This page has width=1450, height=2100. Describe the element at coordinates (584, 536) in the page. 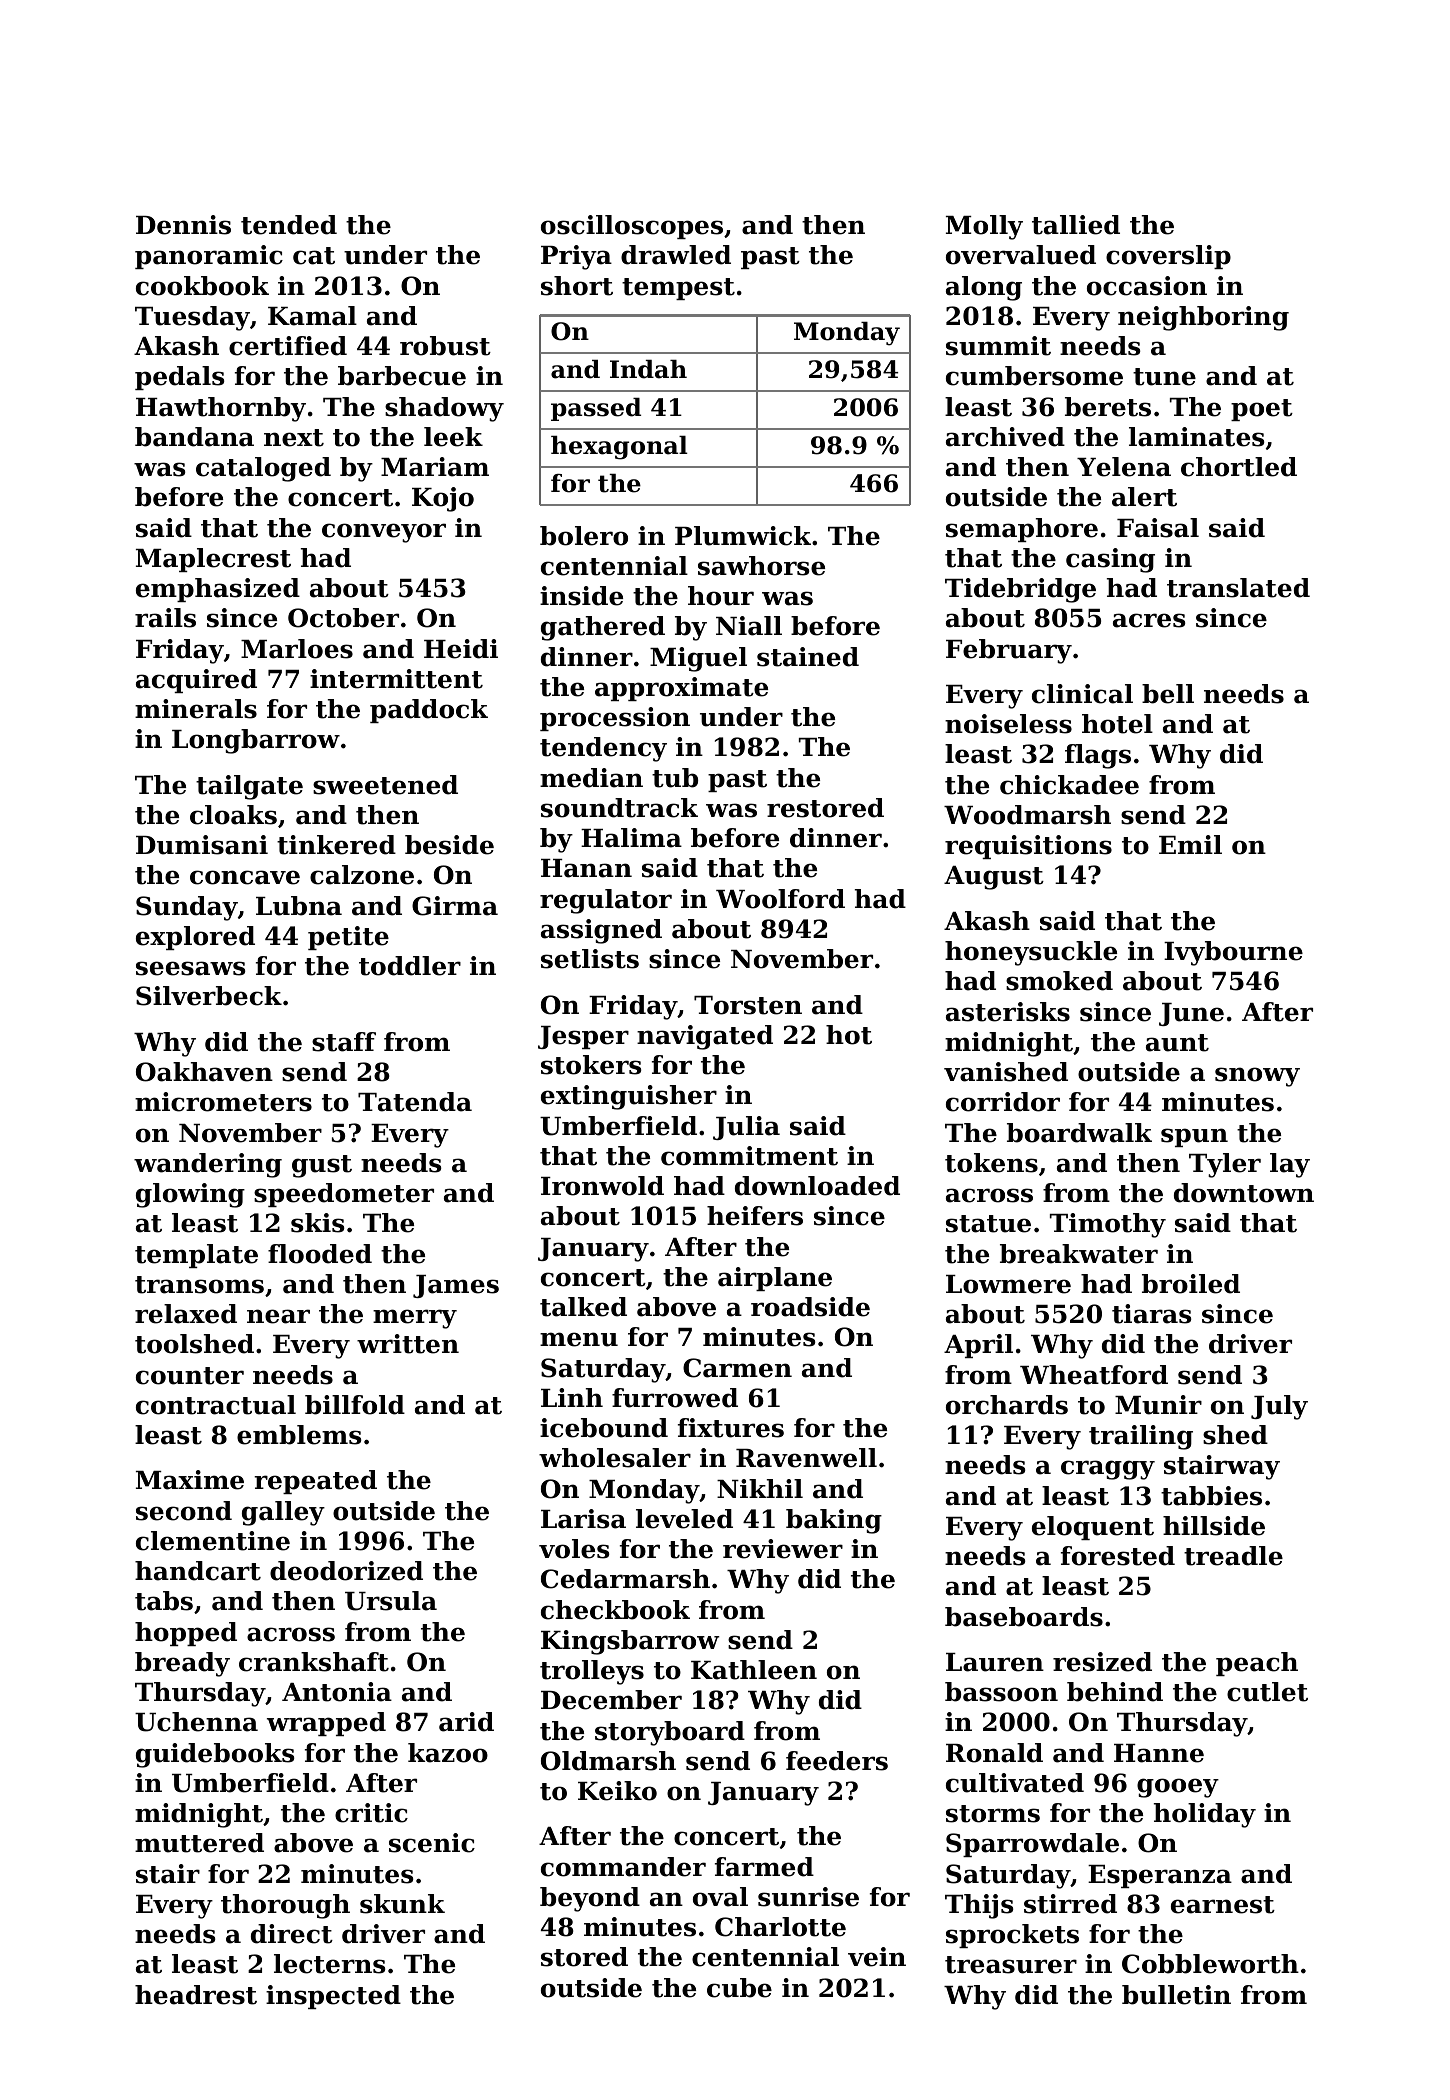

I see `bolero` at that location.
